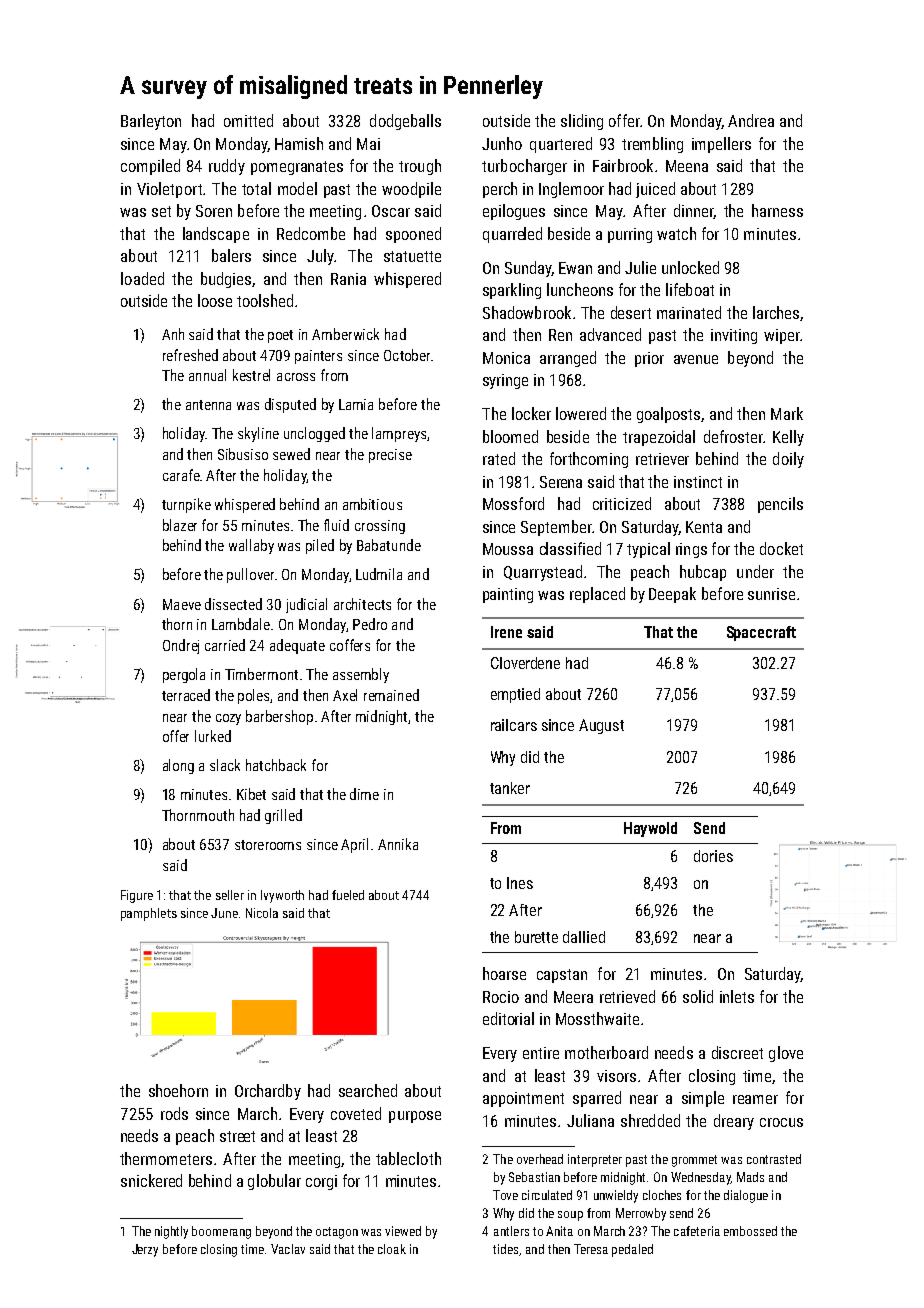 The width and height of the screenshot is (924, 1308). Describe the element at coordinates (364, 794) in the screenshot. I see `dime` at that location.
